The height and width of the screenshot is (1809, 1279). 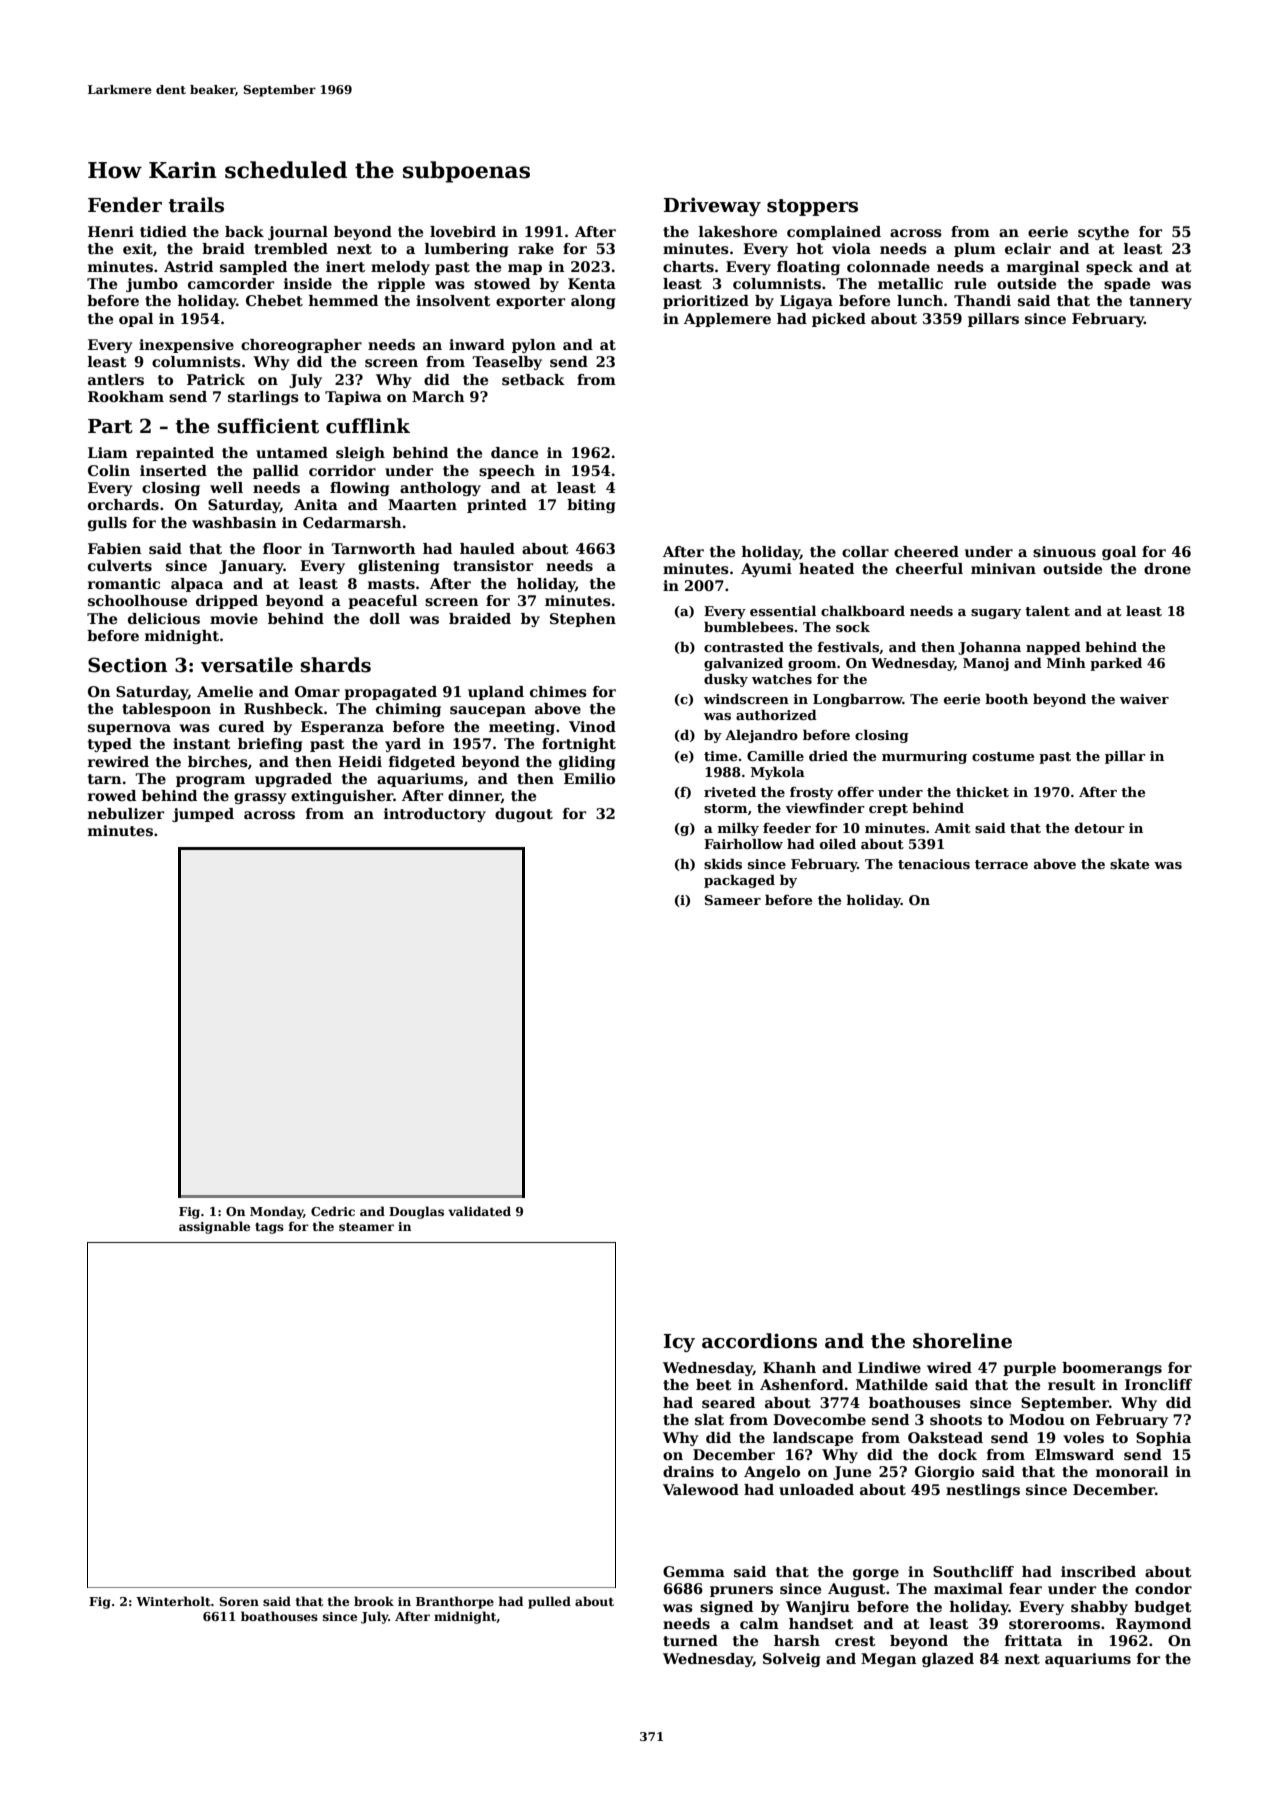 What do you see at coordinates (1074, 1454) in the screenshot?
I see `Elmsward` at bounding box center [1074, 1454].
